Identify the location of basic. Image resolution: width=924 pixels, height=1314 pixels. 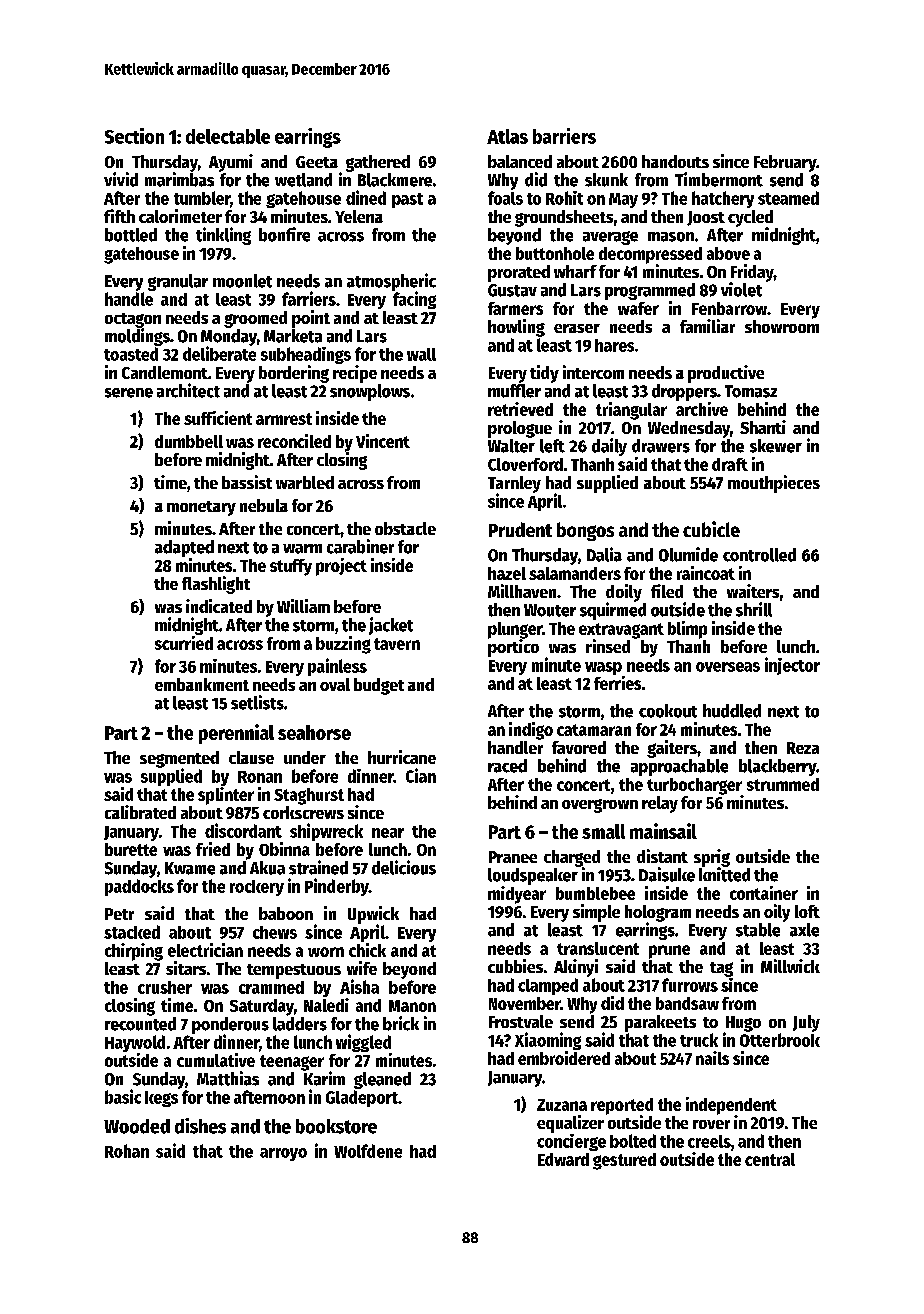
(123, 1096).
